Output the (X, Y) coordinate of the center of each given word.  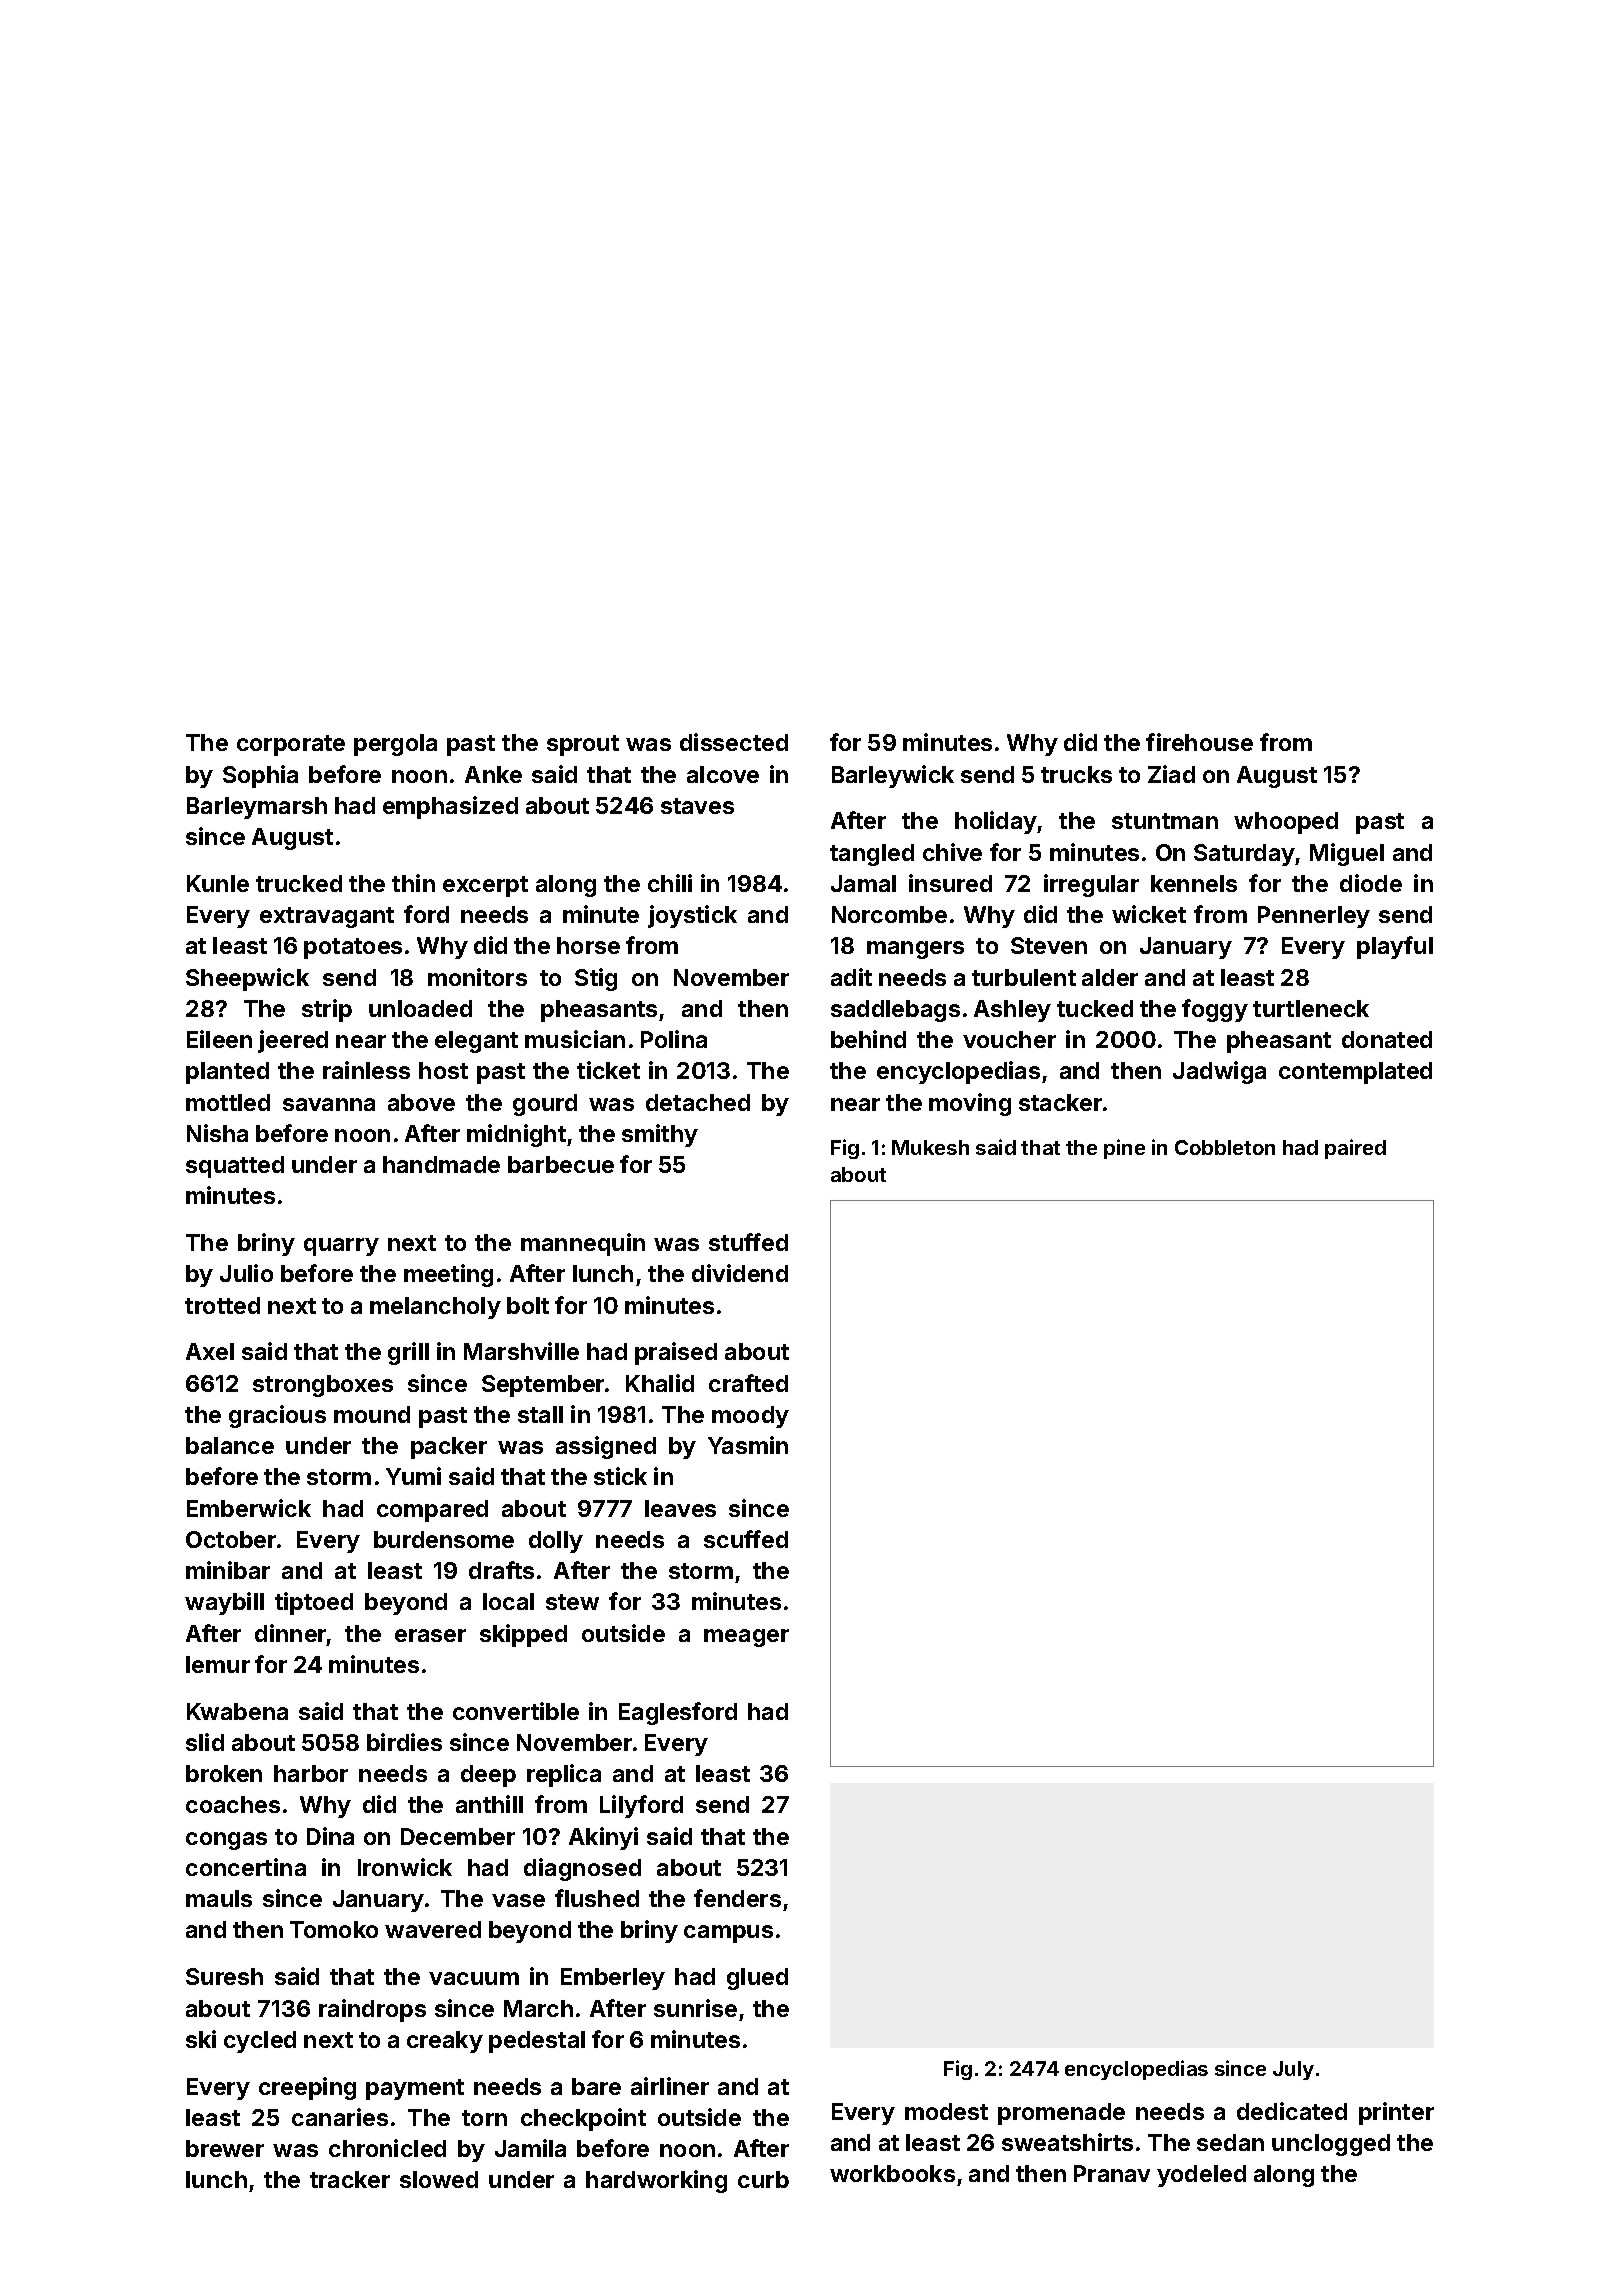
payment (415, 2089)
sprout (583, 745)
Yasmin (748, 1445)
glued (757, 1979)
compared (432, 1511)
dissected (734, 742)
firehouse (1199, 742)
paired (1355, 1149)
